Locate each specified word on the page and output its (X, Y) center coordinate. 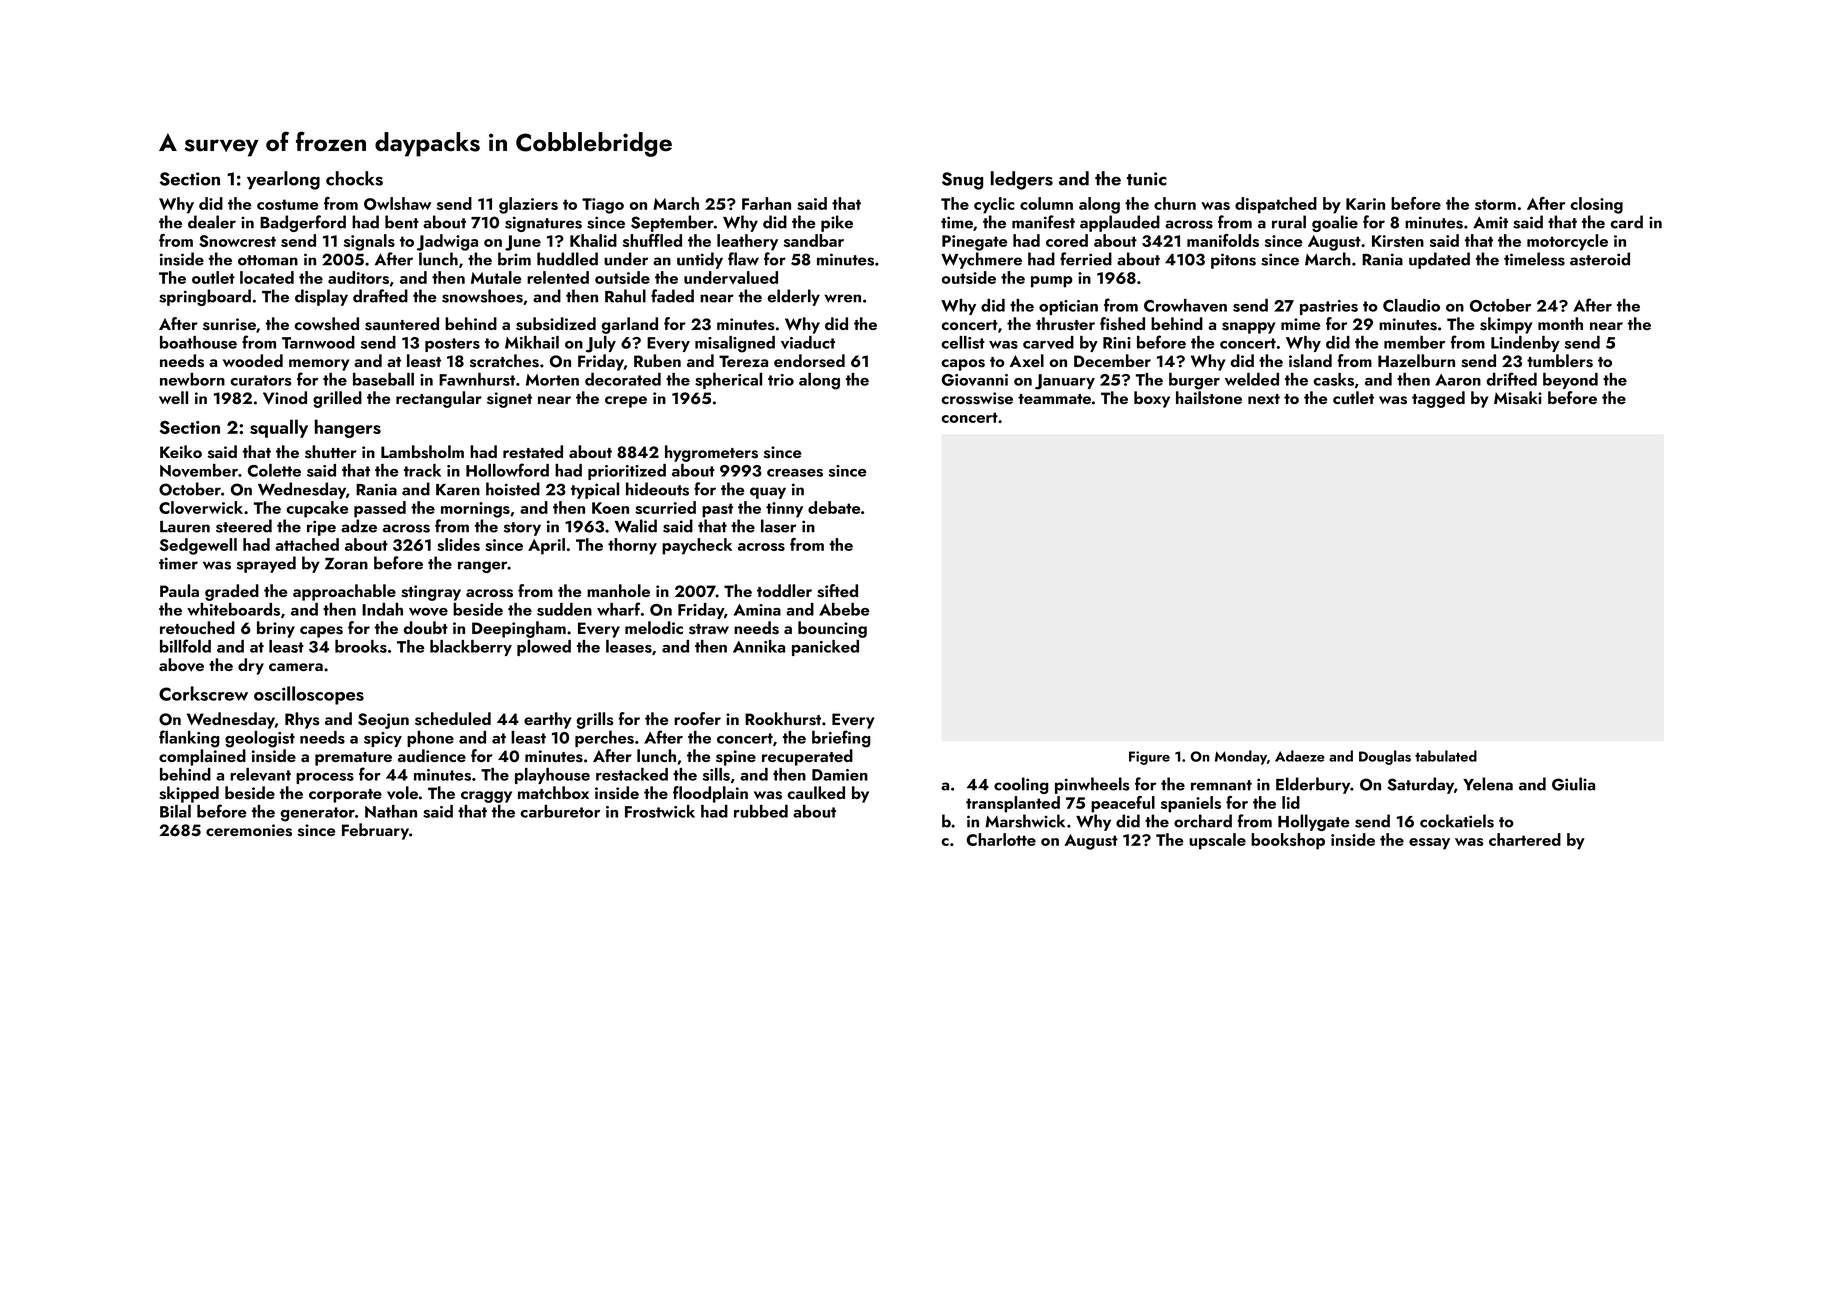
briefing (841, 739)
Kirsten (1398, 241)
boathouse (198, 342)
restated (533, 452)
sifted (837, 591)
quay (768, 493)
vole (402, 793)
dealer (212, 222)
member (1414, 342)
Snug (962, 181)
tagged (1438, 399)
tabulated (1446, 756)
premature (353, 759)
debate (834, 507)
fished (1122, 324)
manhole (618, 590)
